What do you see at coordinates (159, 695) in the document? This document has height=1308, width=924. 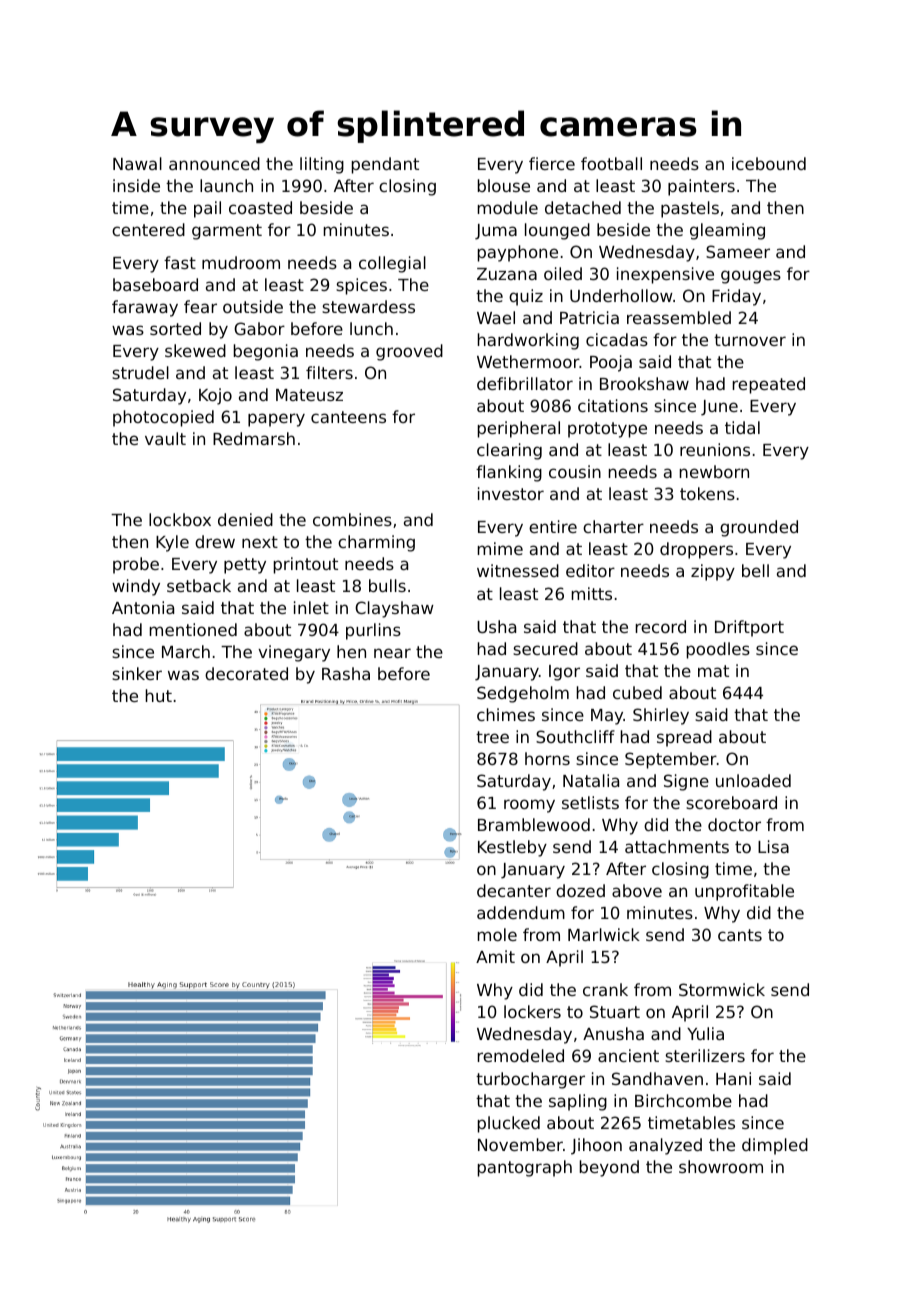 I see `hut` at bounding box center [159, 695].
